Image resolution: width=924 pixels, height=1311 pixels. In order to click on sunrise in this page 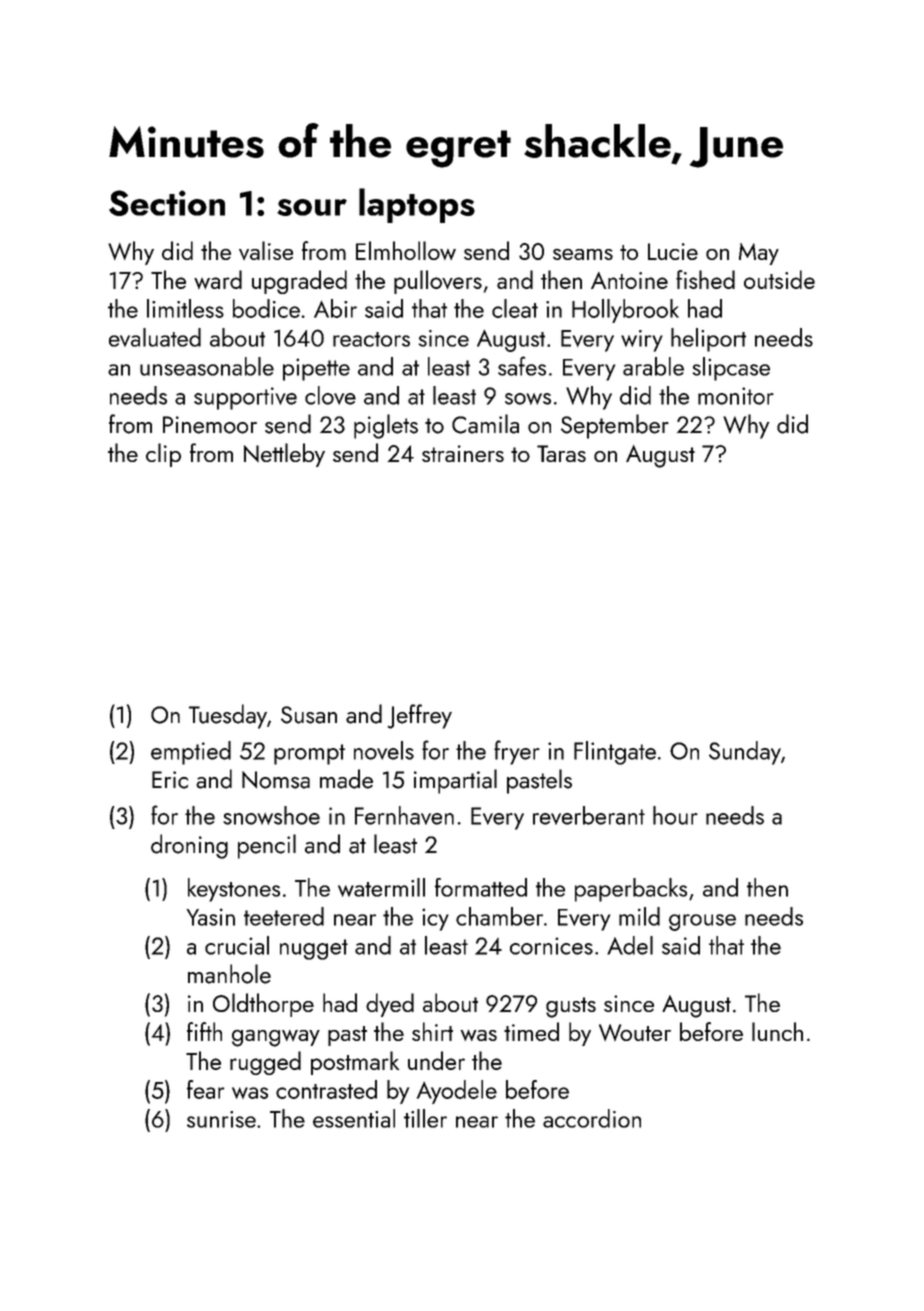, I will do `click(221, 1119)`.
